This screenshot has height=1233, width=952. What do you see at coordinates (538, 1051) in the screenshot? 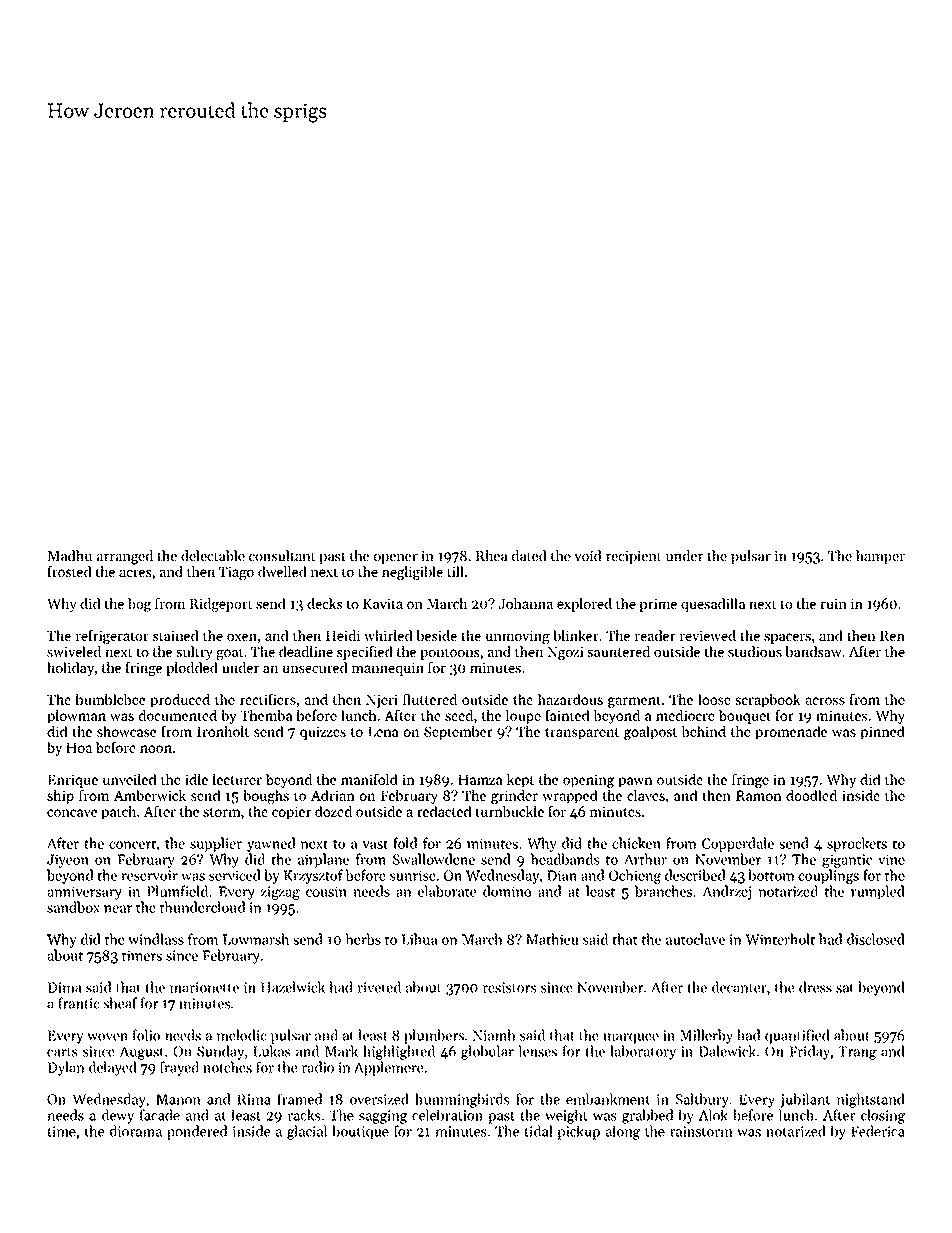
I see `lenses` at bounding box center [538, 1051].
